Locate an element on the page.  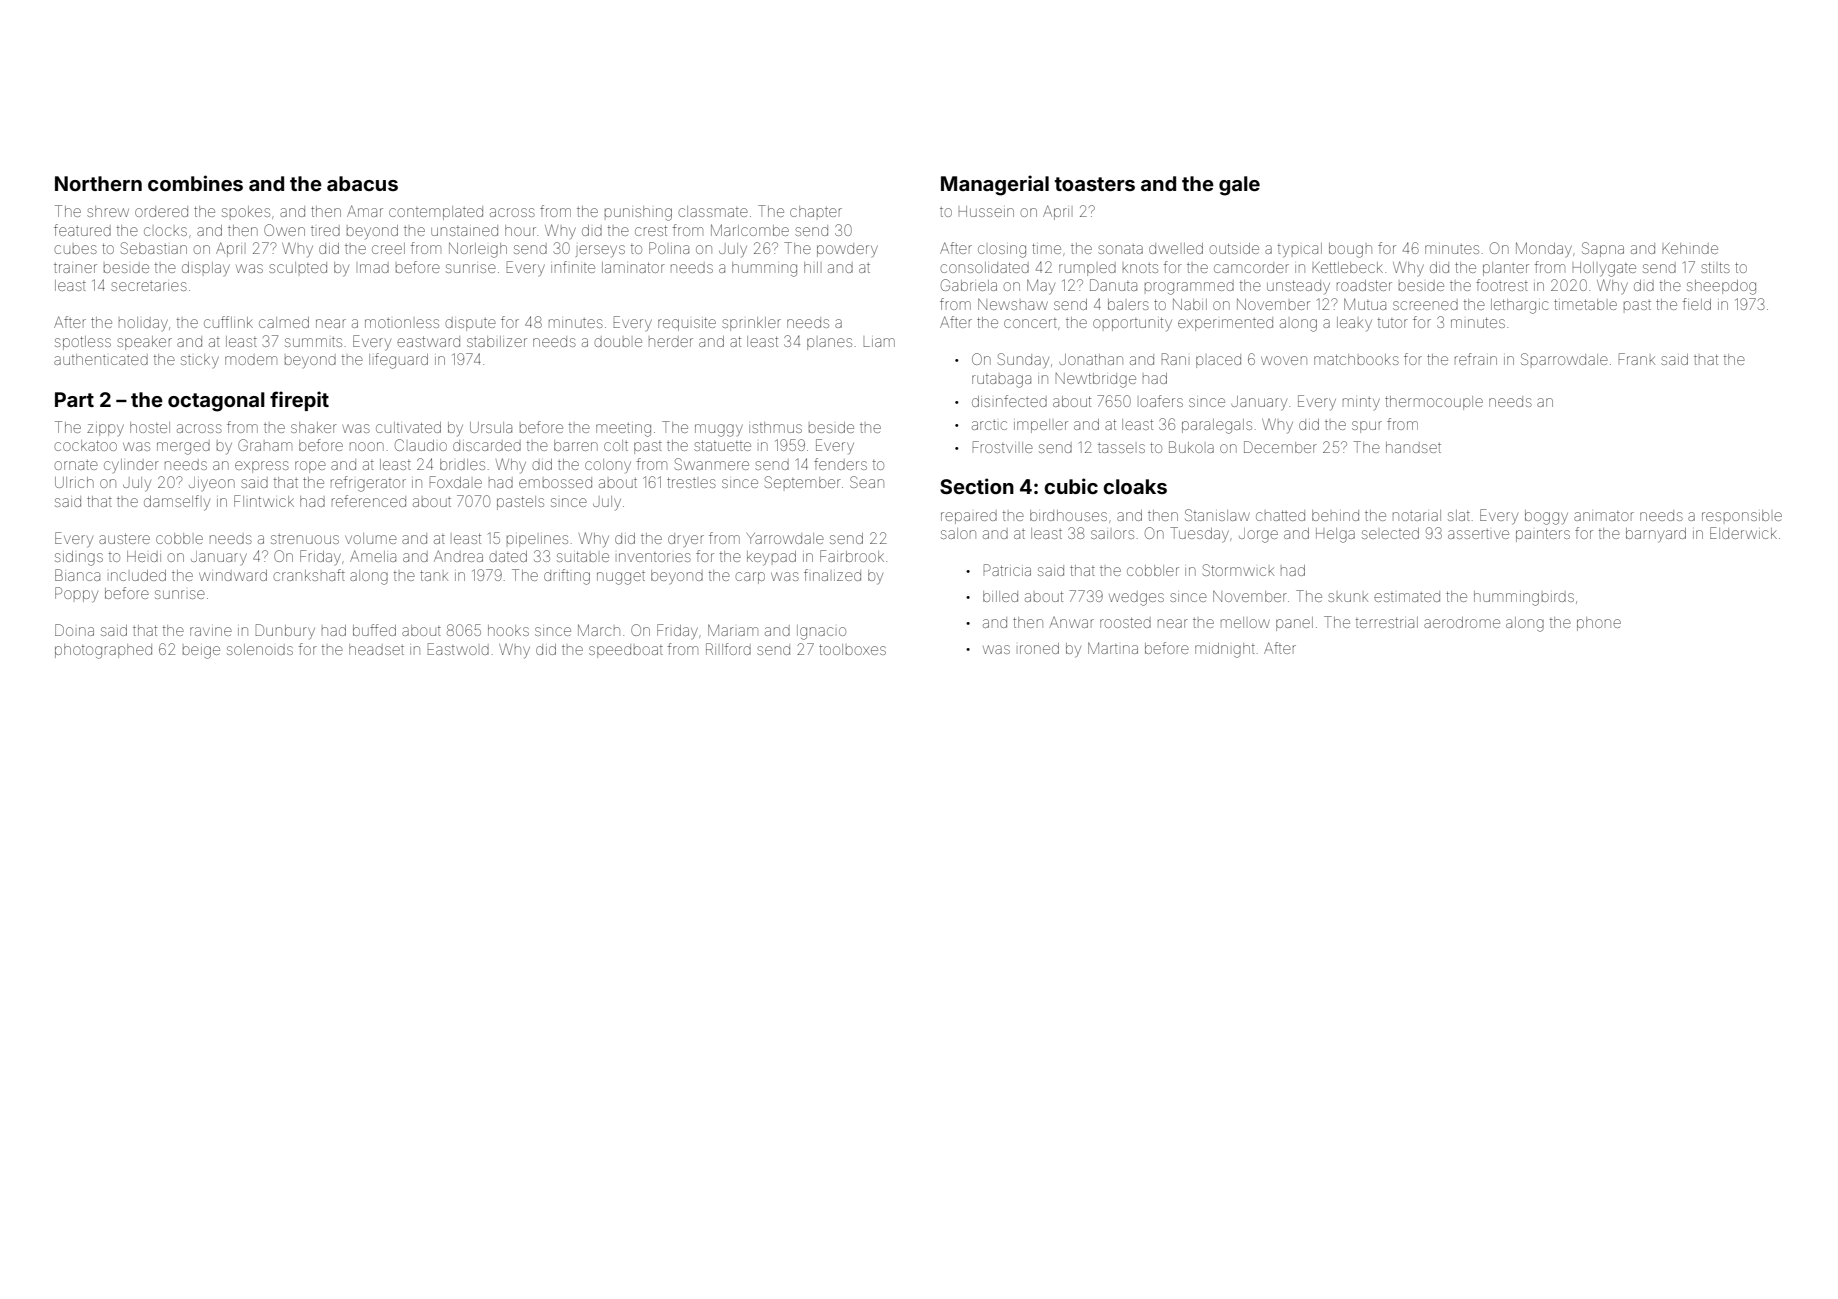
gale is located at coordinates (1239, 186).
